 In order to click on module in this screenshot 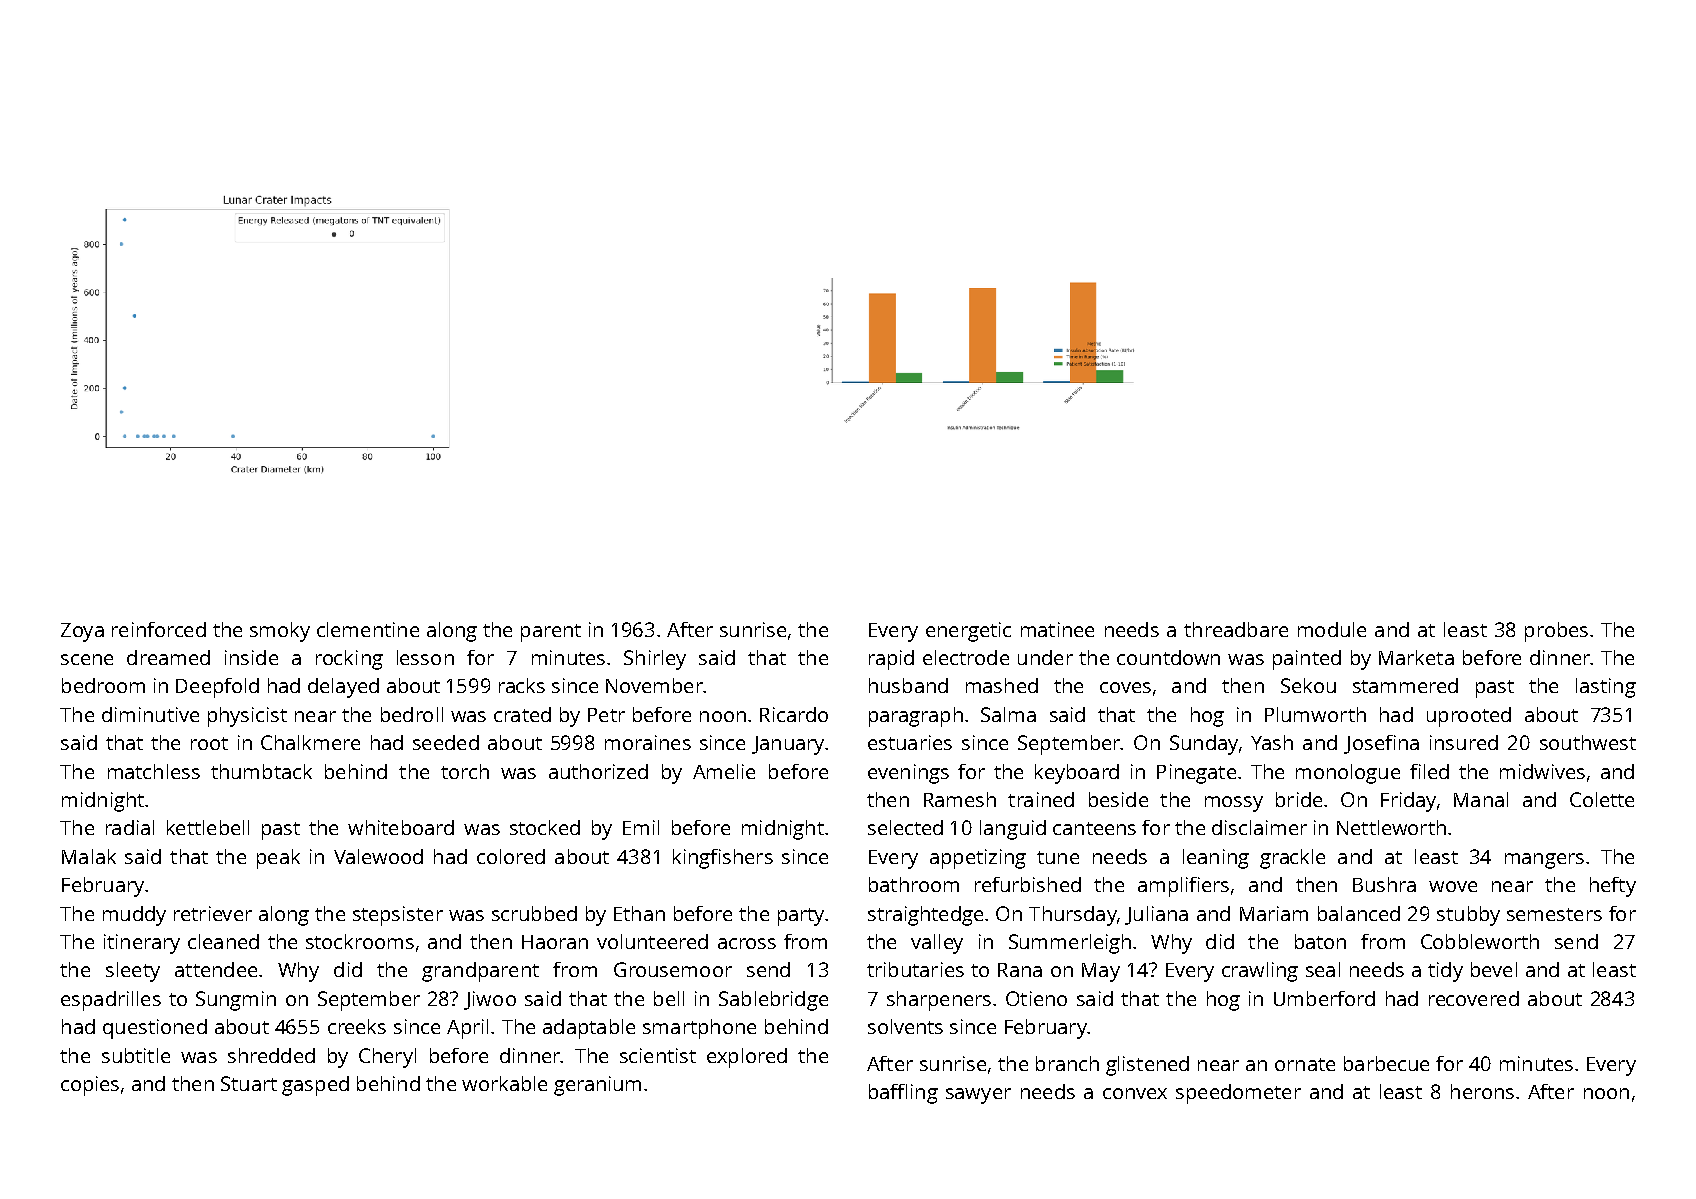, I will do `click(1332, 629)`.
